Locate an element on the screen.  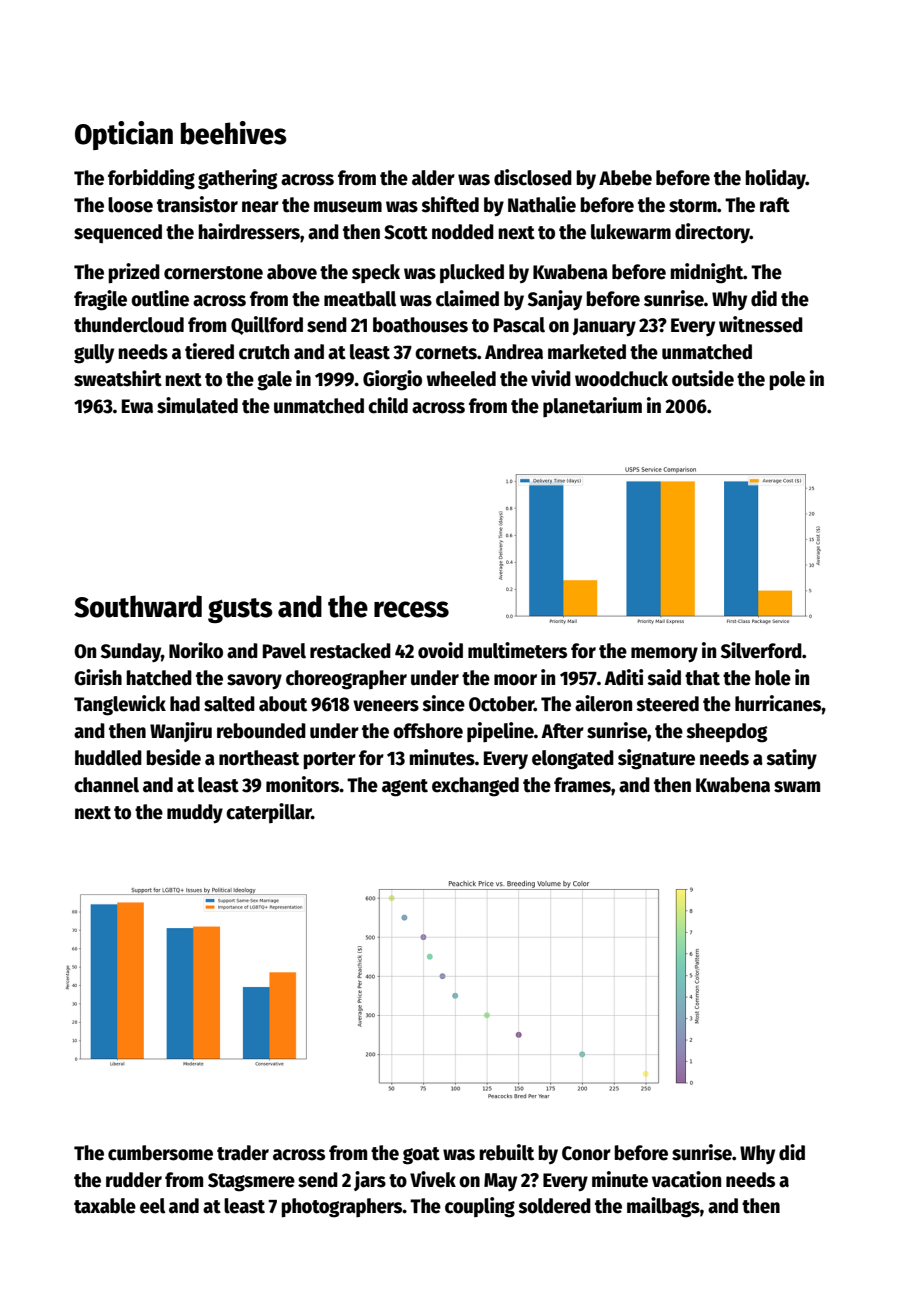
Optician is located at coordinates (124, 135).
